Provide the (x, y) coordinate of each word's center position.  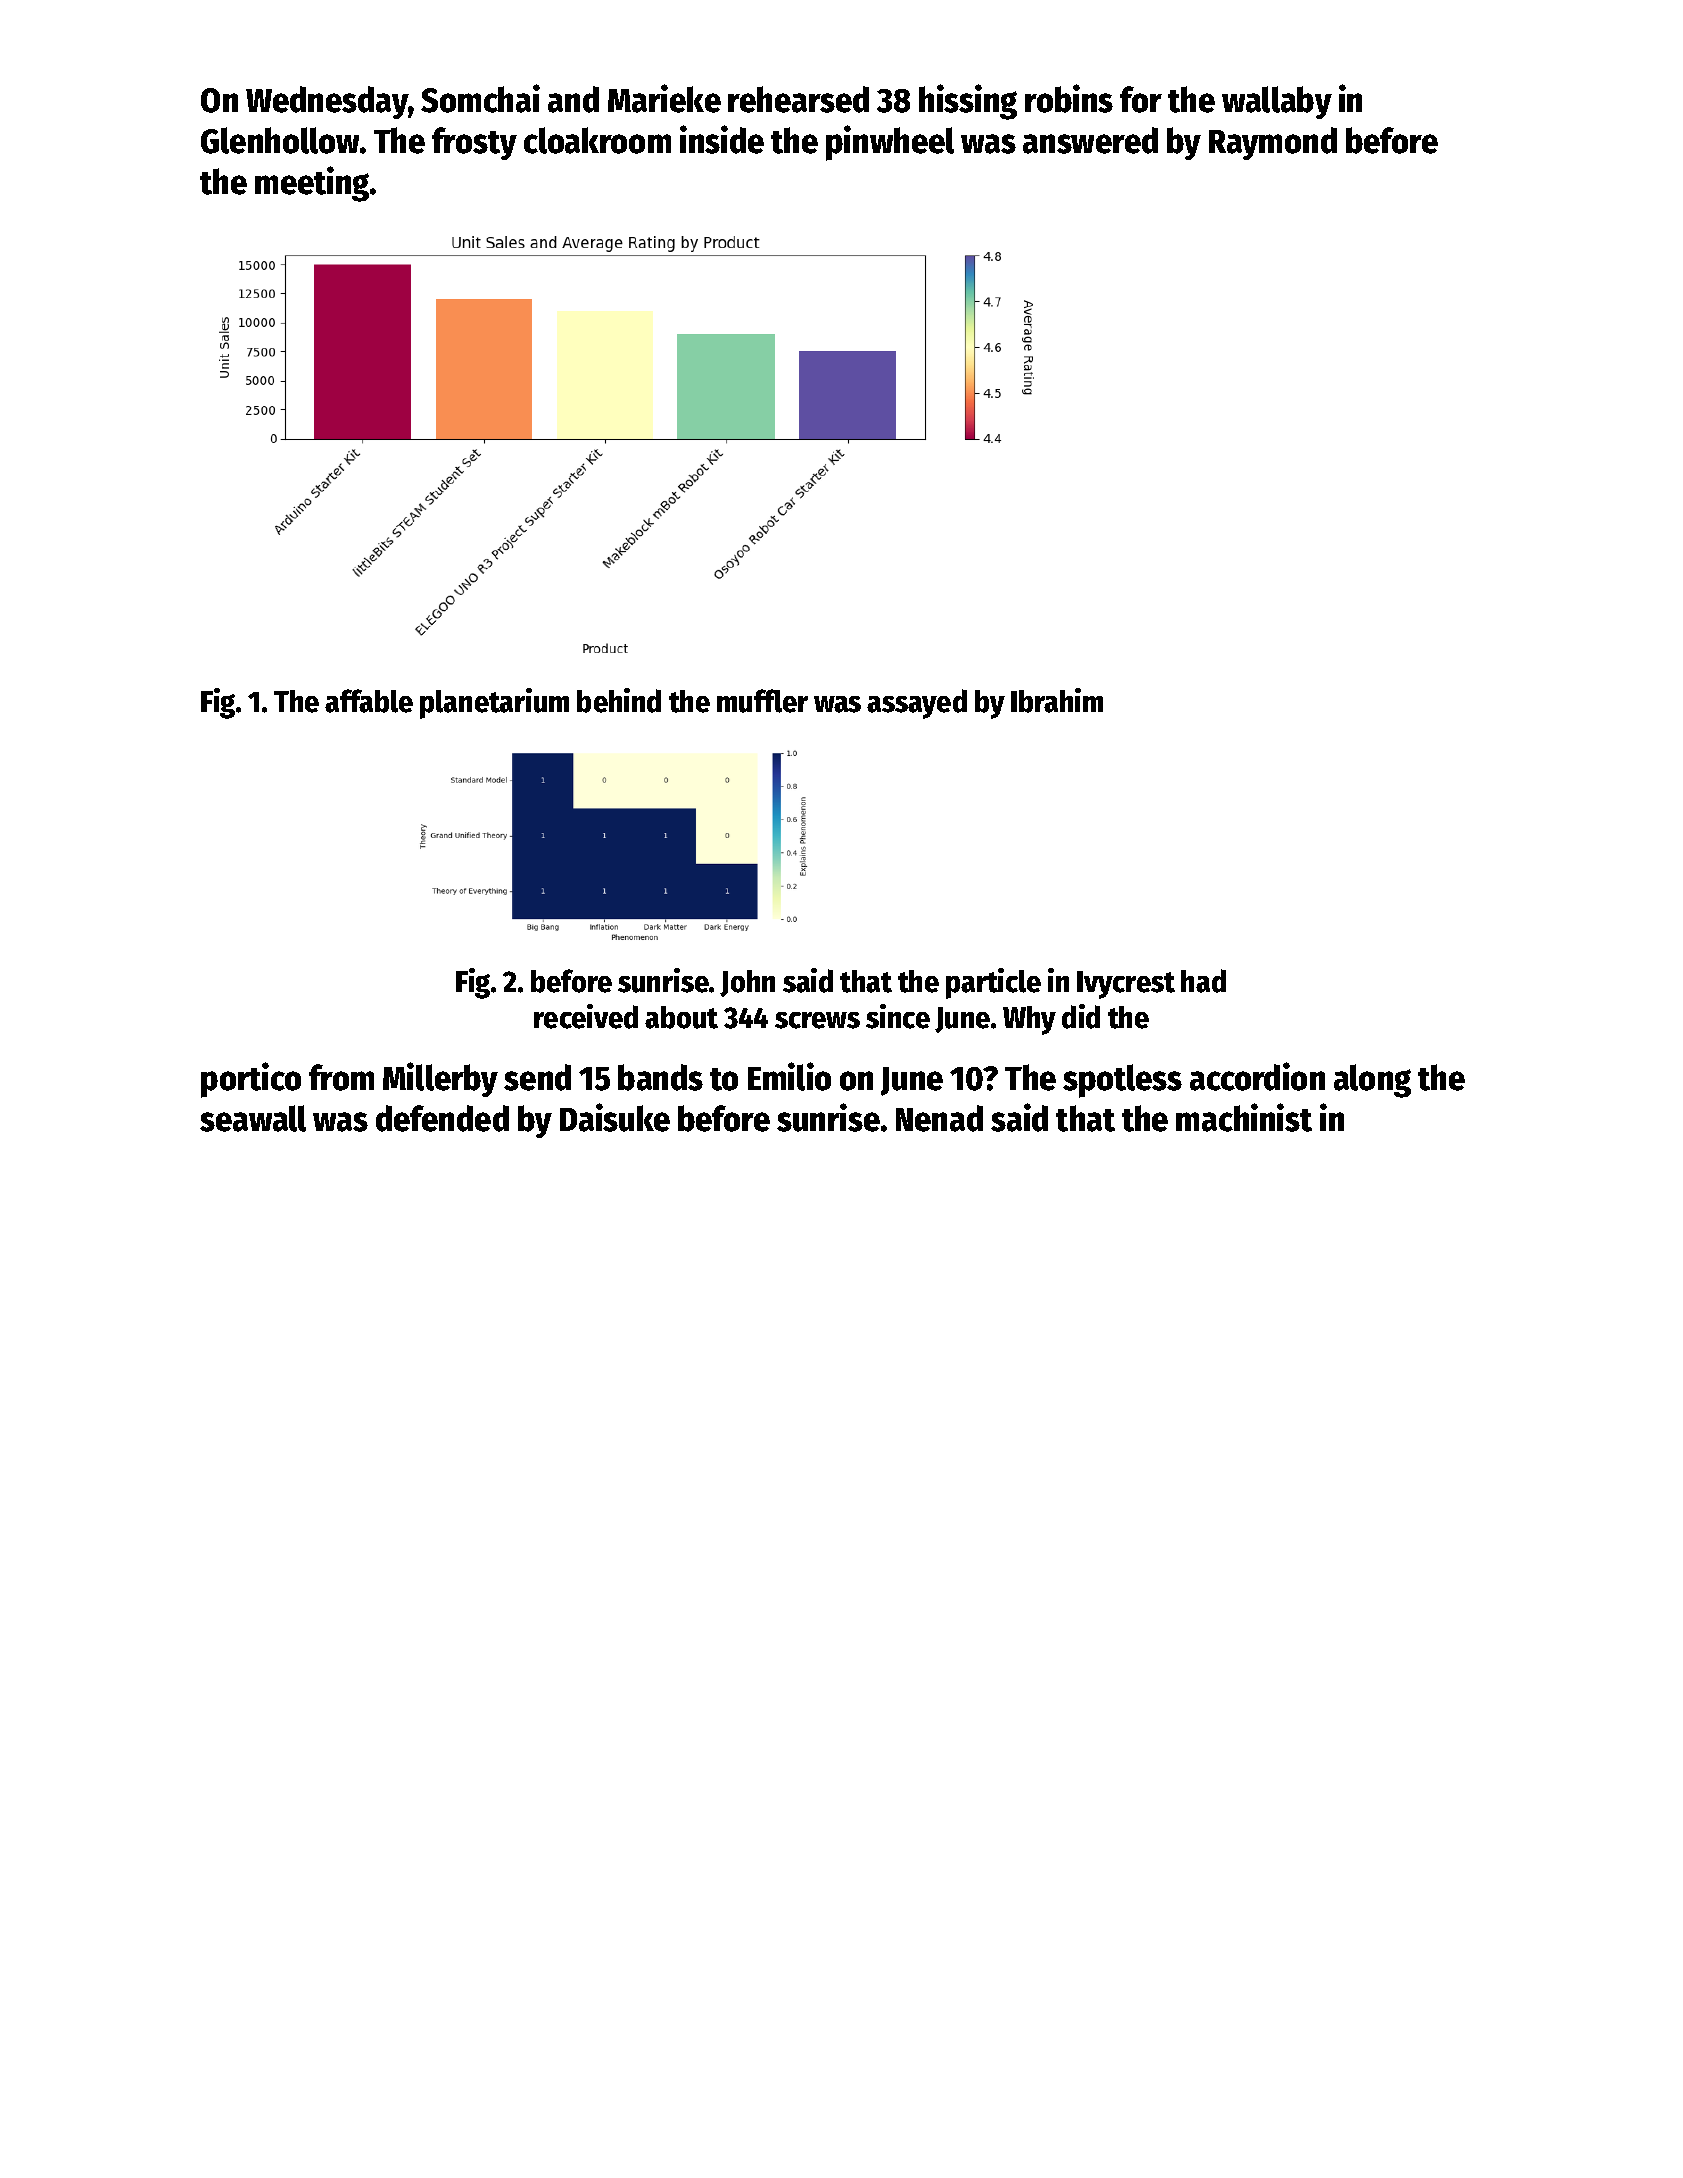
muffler (762, 701)
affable (369, 701)
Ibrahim (1057, 700)
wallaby (1277, 102)
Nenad (939, 1118)
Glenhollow (280, 140)
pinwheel (890, 143)
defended (442, 1118)
